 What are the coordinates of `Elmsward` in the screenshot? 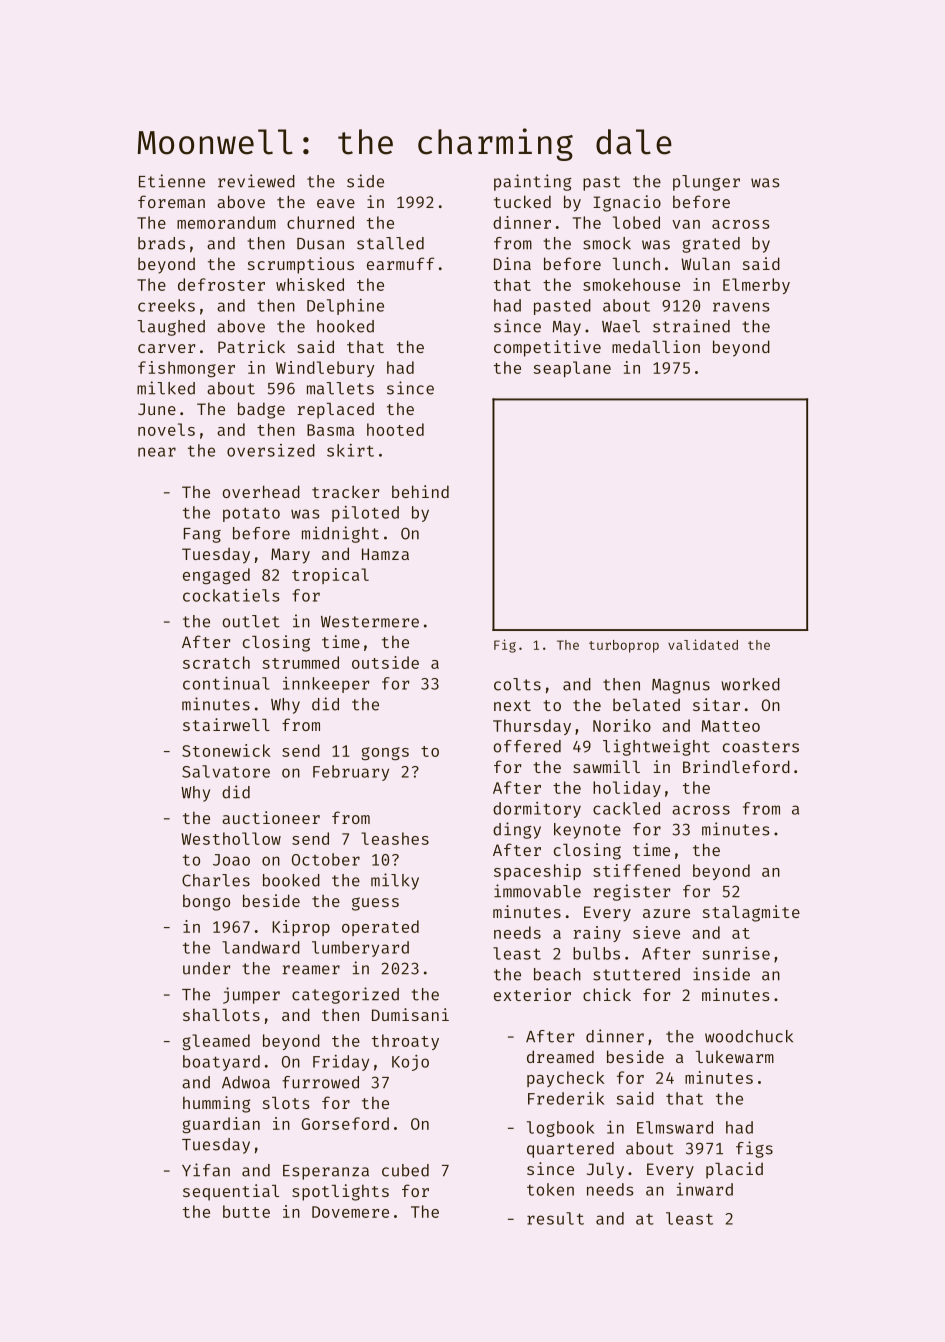 It's located at (675, 1127).
